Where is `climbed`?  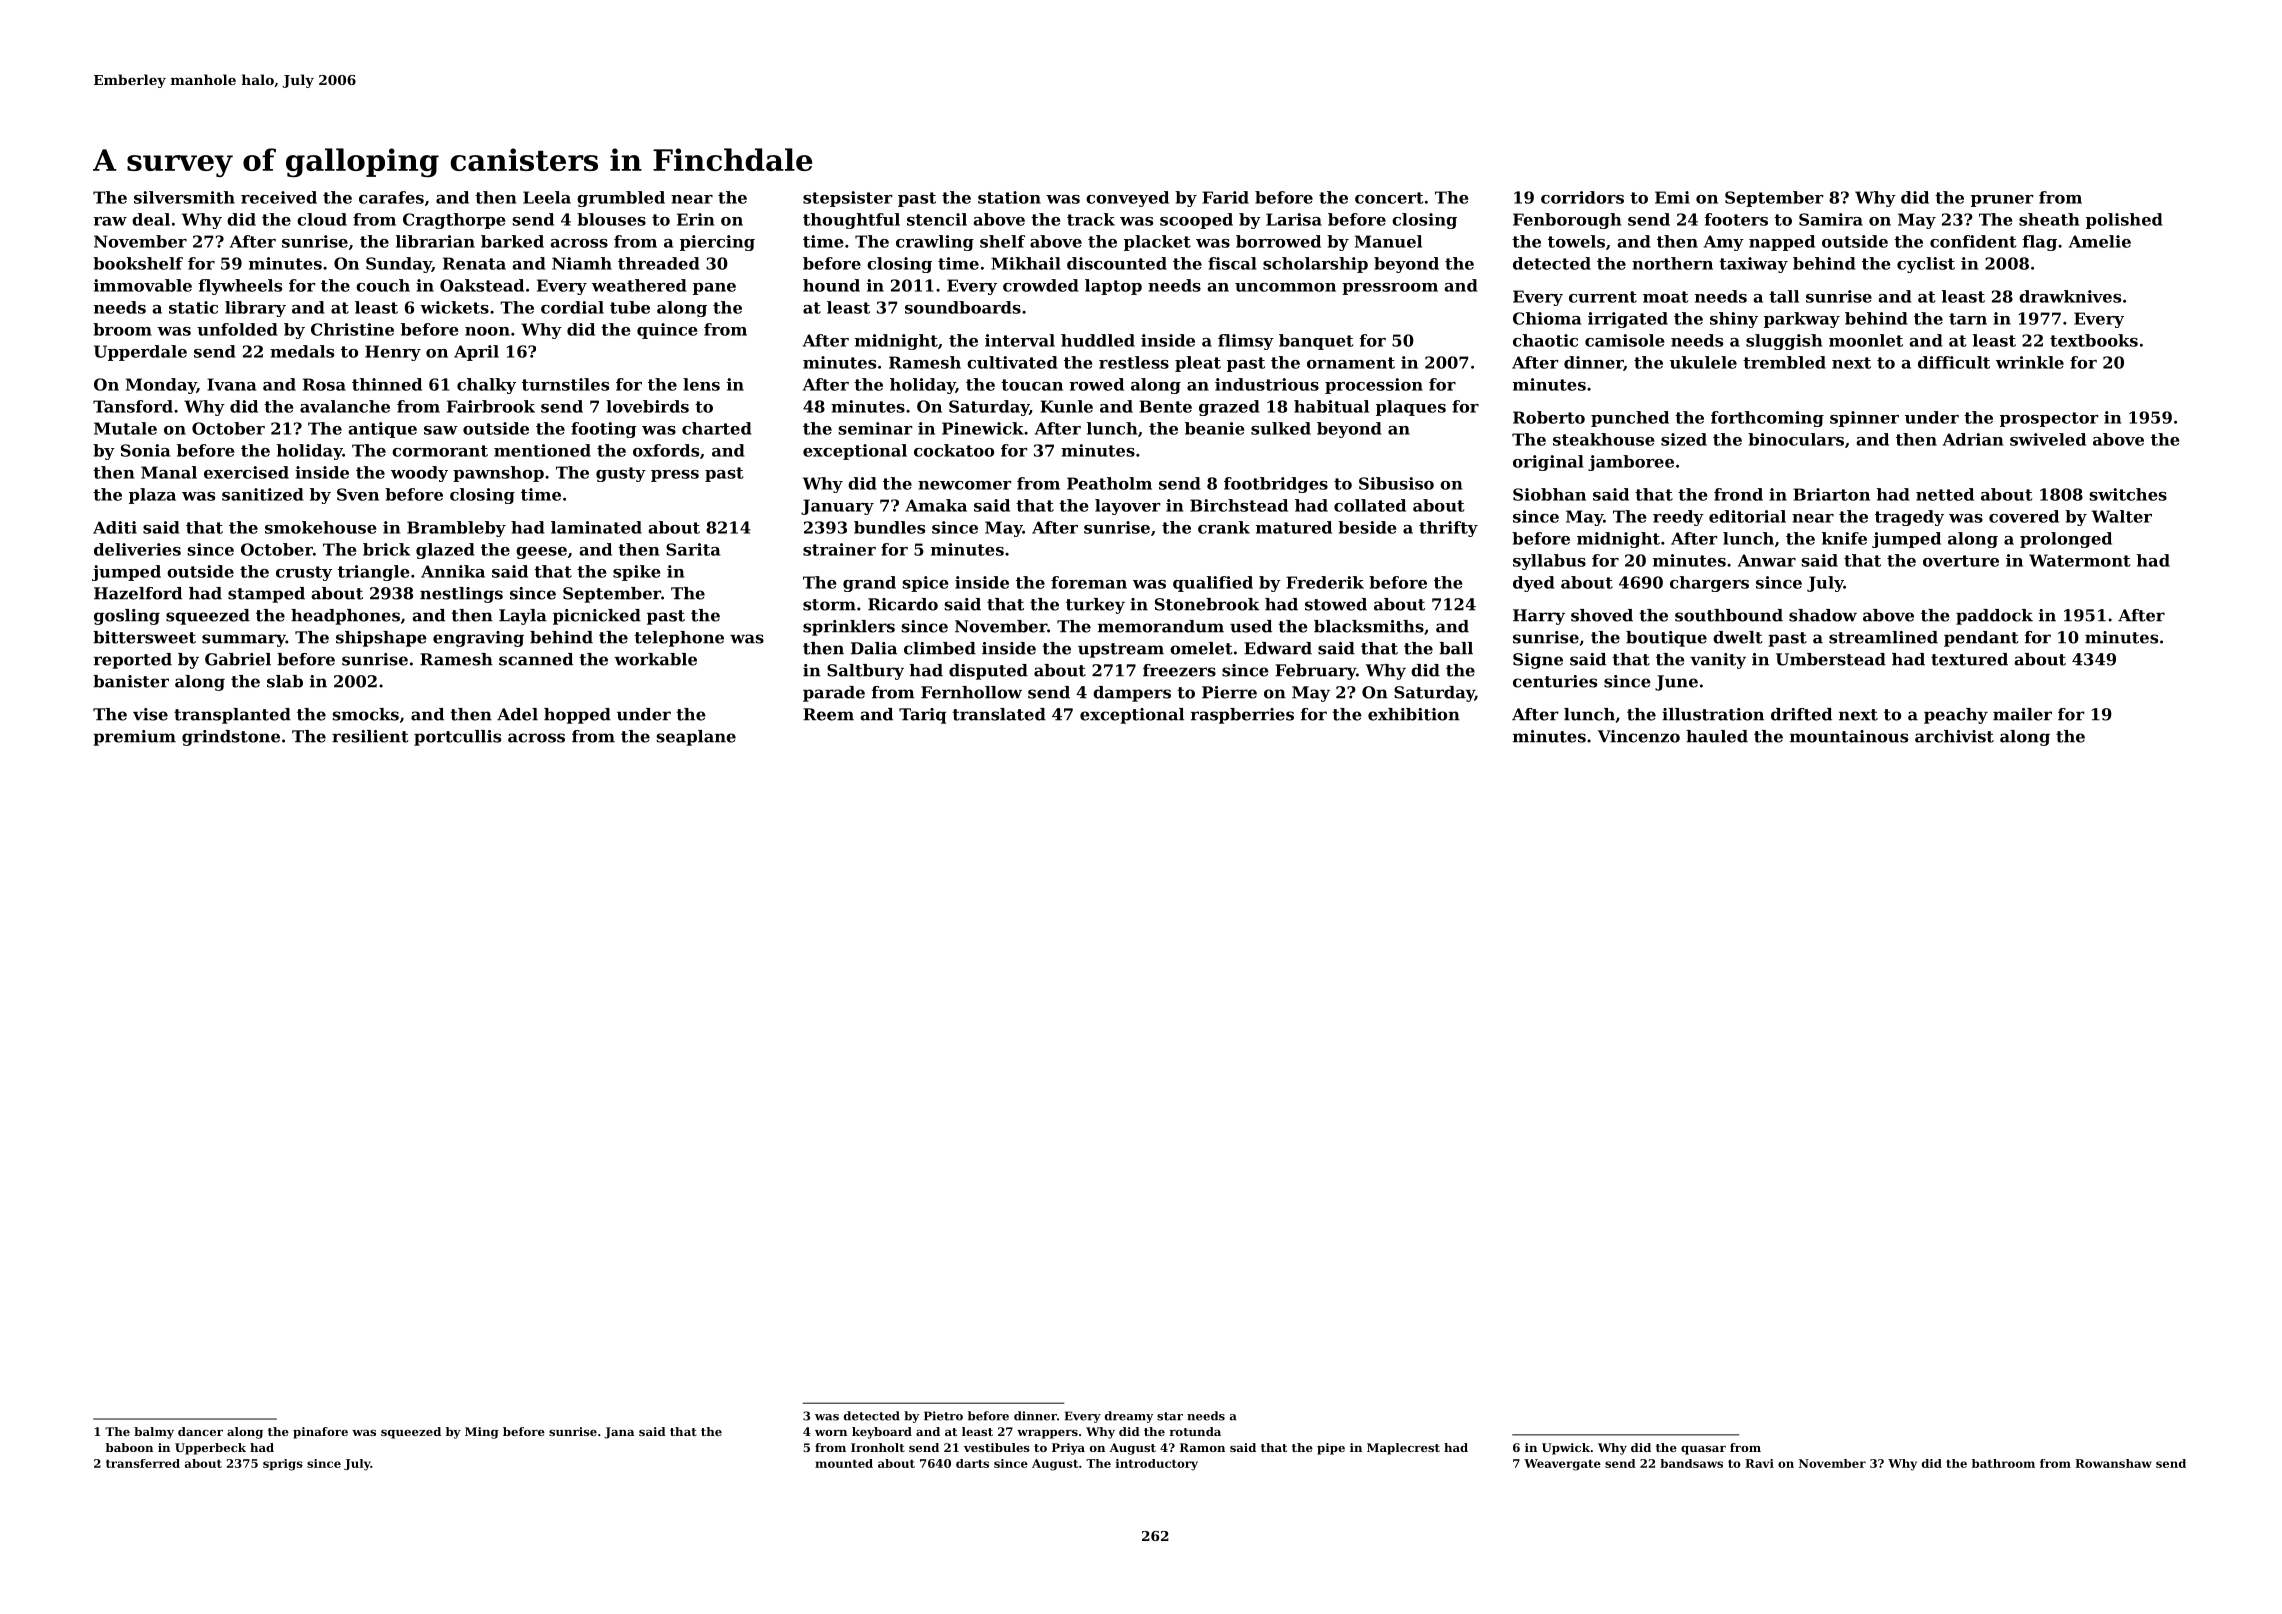
climbed is located at coordinates (940, 648).
